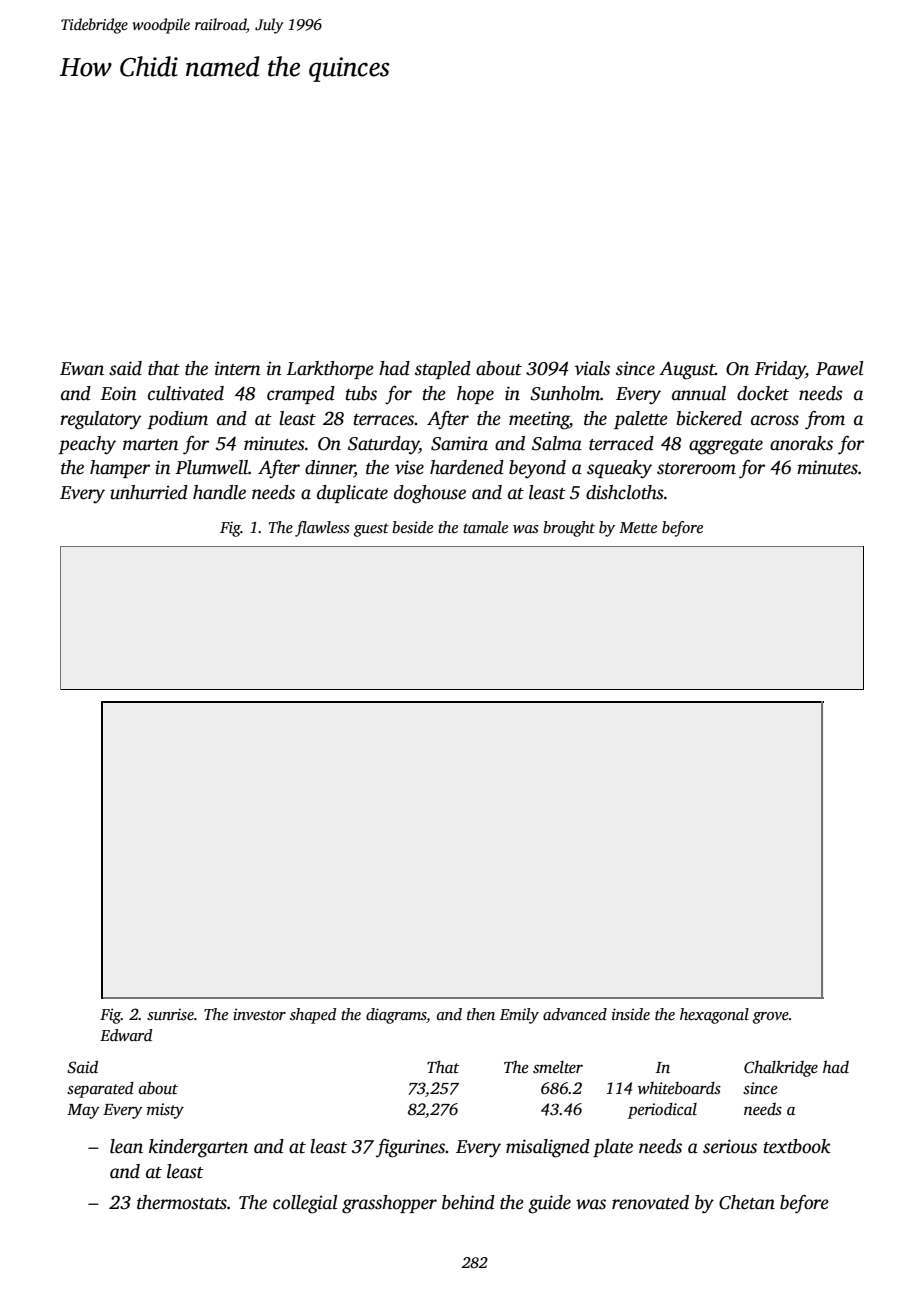 The image size is (924, 1308). Describe the element at coordinates (468, 1202) in the image. I see `behind` at that location.
